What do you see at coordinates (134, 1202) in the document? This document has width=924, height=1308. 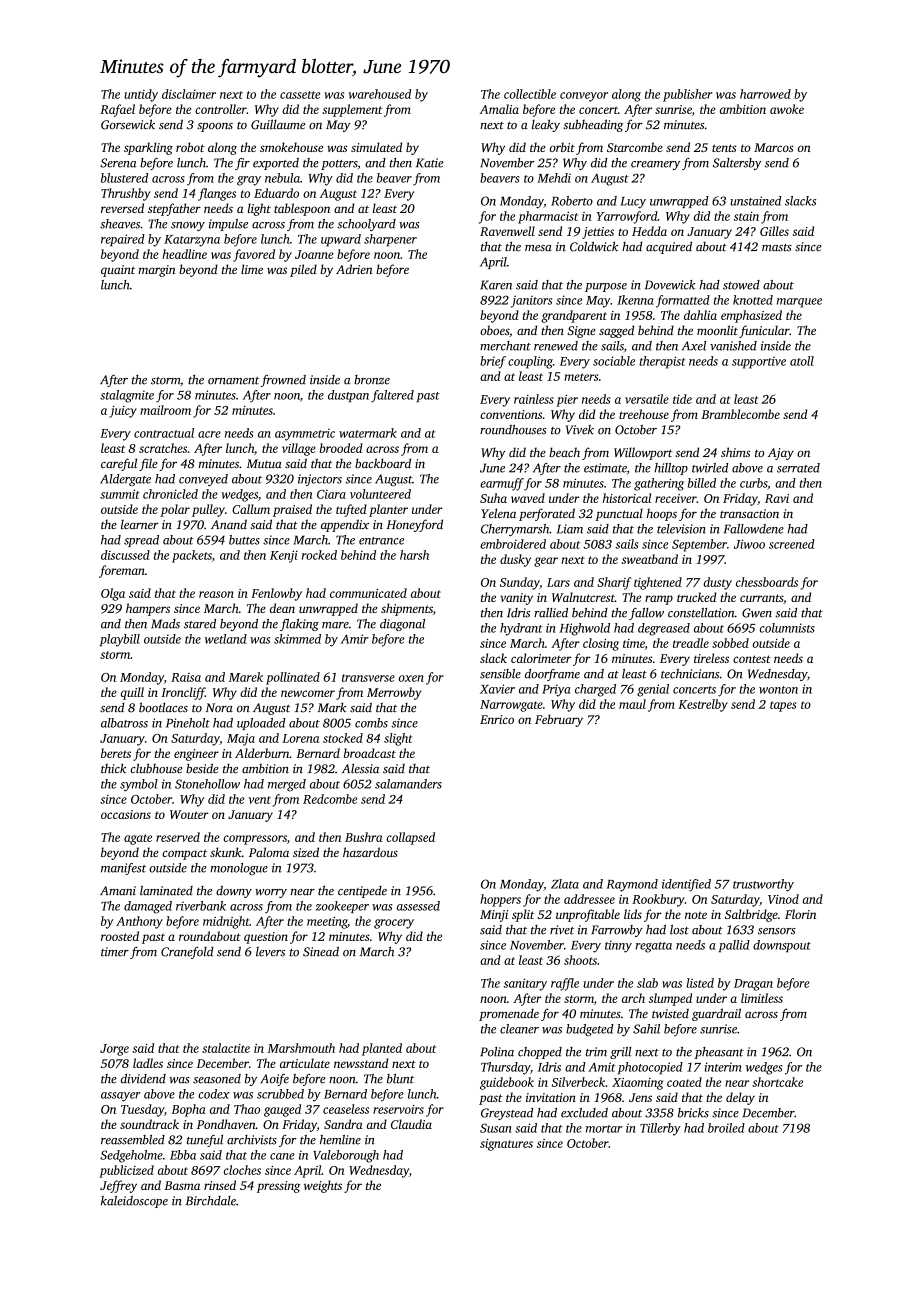 I see `kaleidoscope` at bounding box center [134, 1202].
